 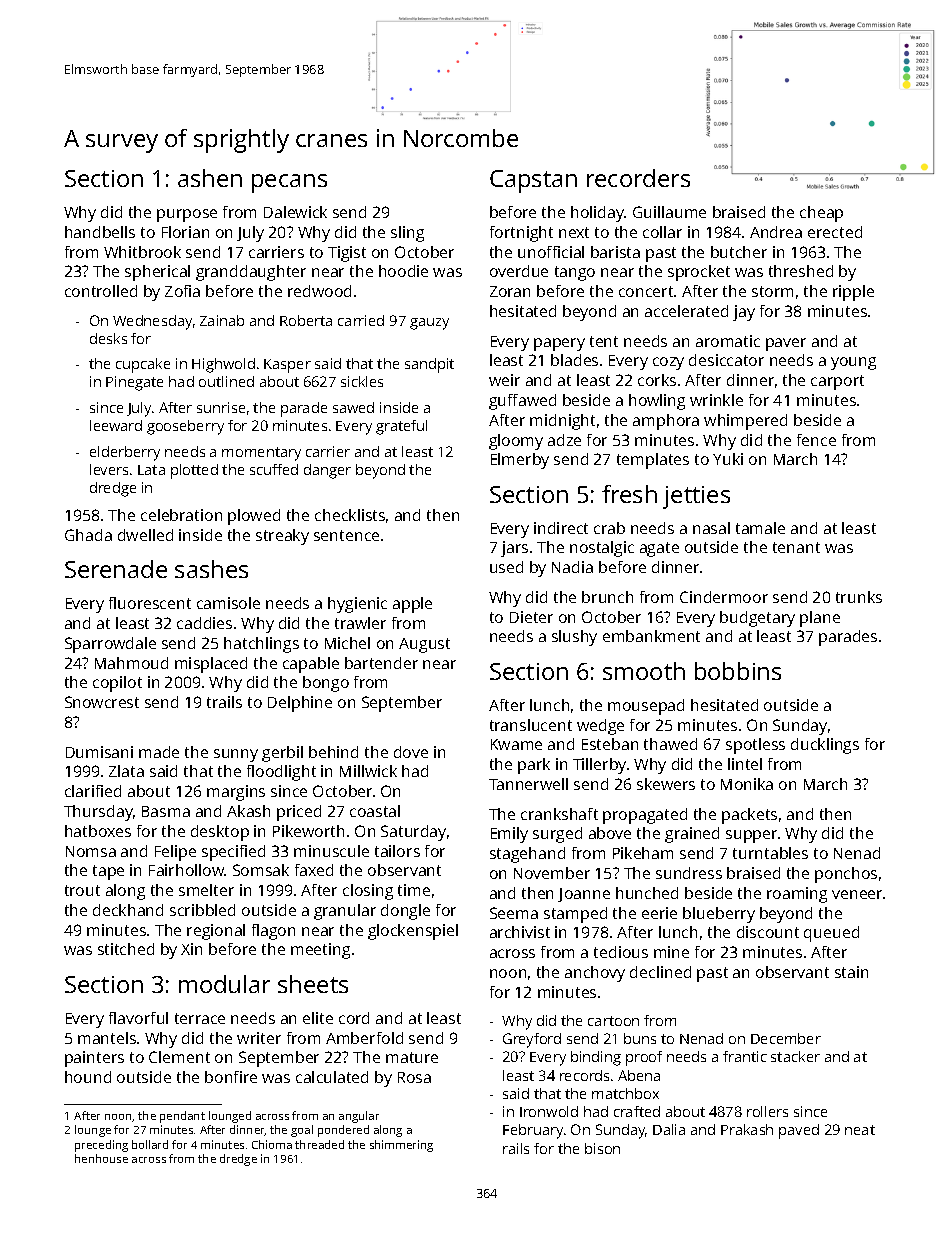 What do you see at coordinates (533, 181) in the image?
I see `Capstan` at bounding box center [533, 181].
